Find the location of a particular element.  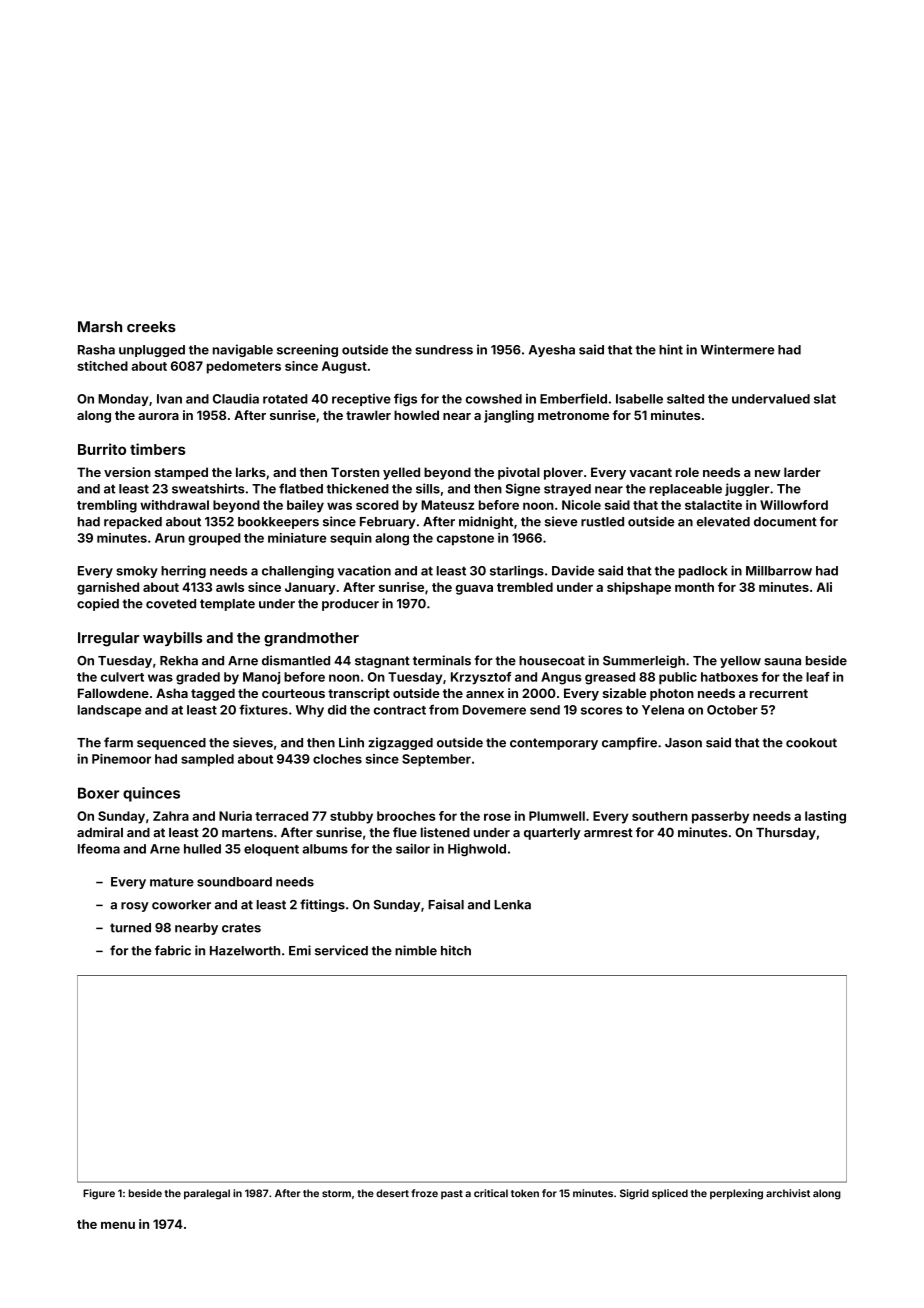

Thursday is located at coordinates (786, 834).
